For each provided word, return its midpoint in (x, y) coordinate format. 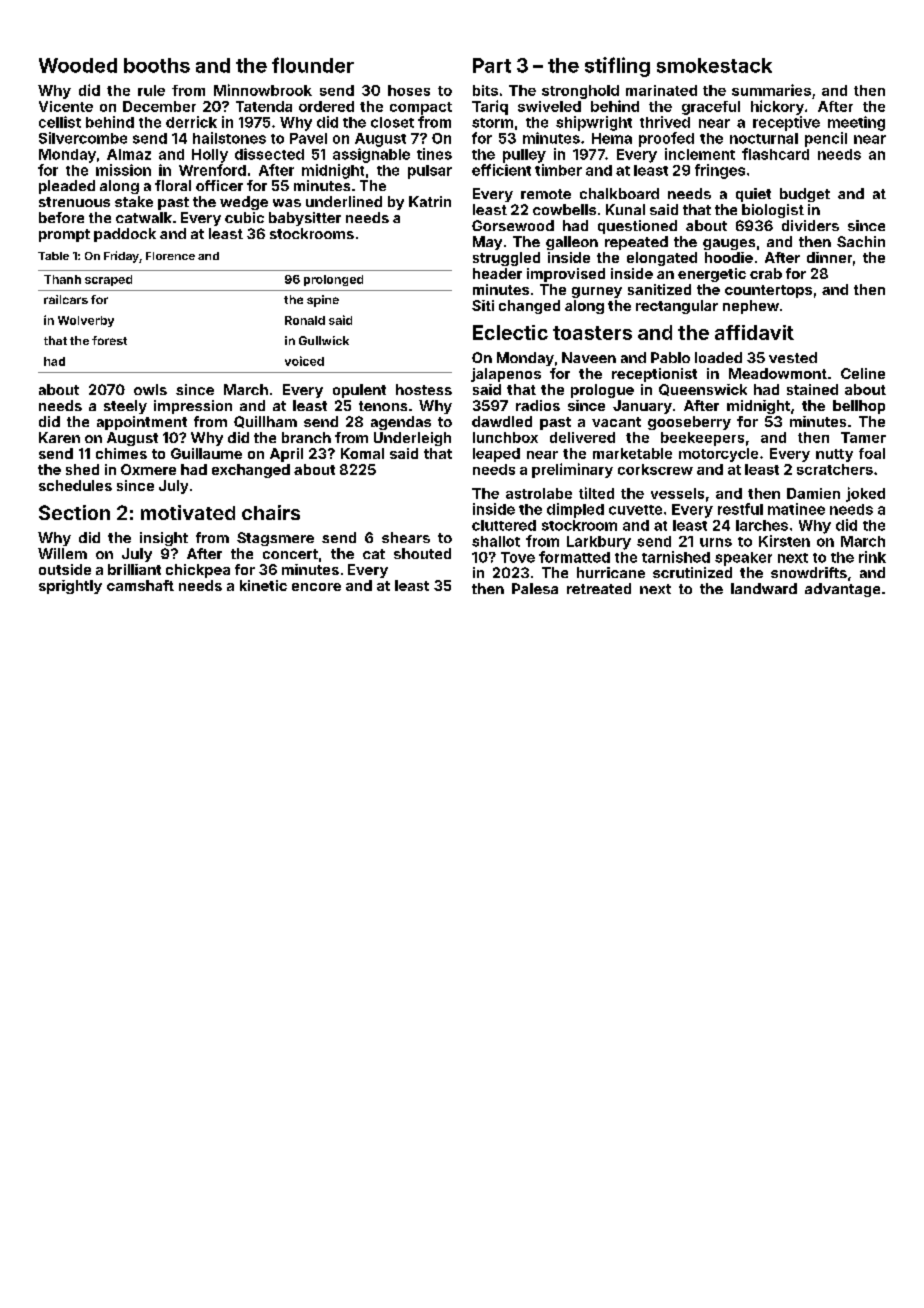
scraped (108, 280)
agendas (401, 423)
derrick (191, 122)
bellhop (859, 407)
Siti (483, 305)
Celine (863, 373)
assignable (371, 155)
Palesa (535, 588)
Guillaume (206, 453)
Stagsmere (275, 539)
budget (805, 195)
